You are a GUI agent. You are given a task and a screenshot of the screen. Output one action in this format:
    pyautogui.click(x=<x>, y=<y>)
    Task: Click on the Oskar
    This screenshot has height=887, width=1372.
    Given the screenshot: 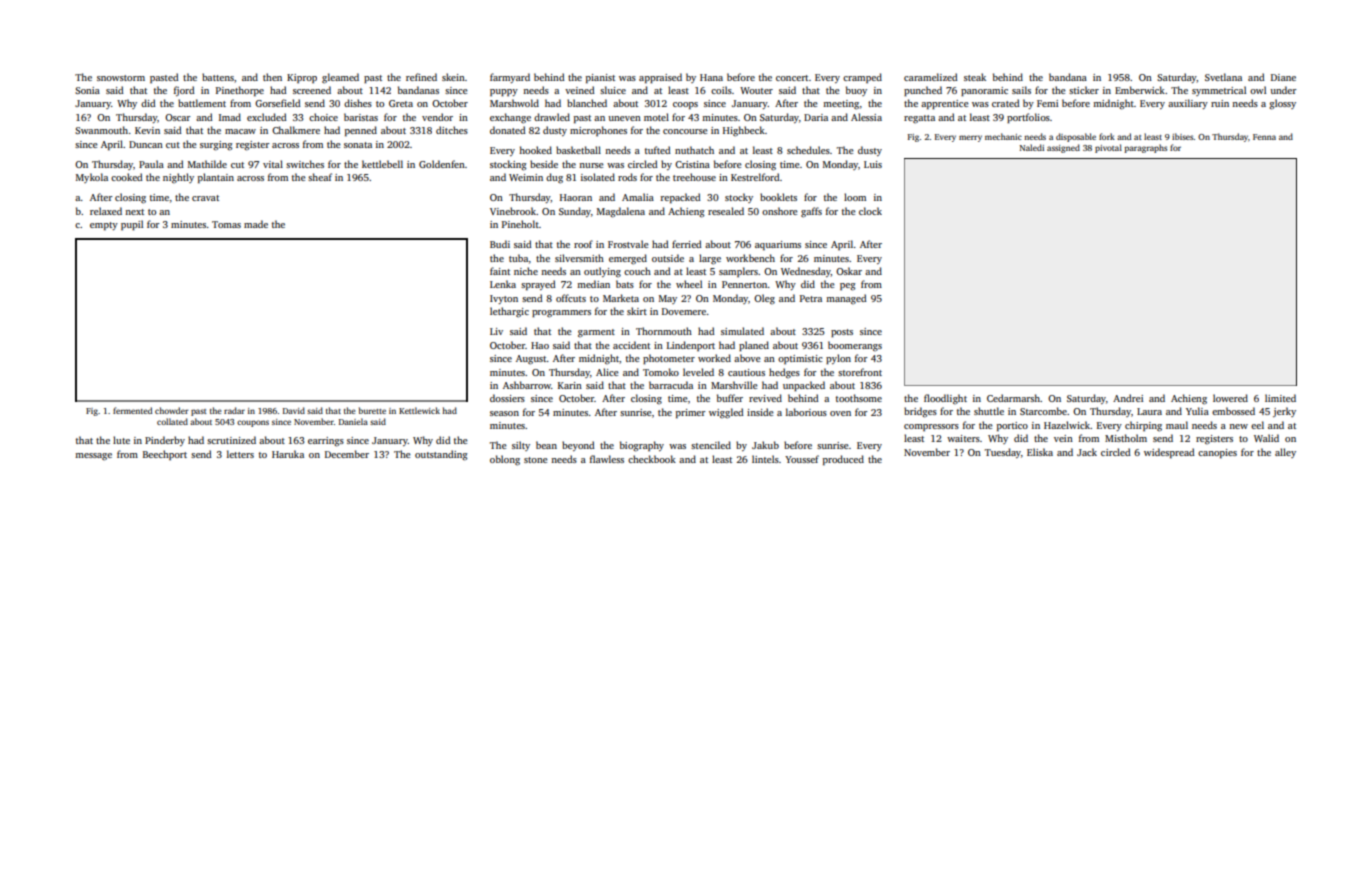 What is the action you would take?
    pyautogui.click(x=849, y=271)
